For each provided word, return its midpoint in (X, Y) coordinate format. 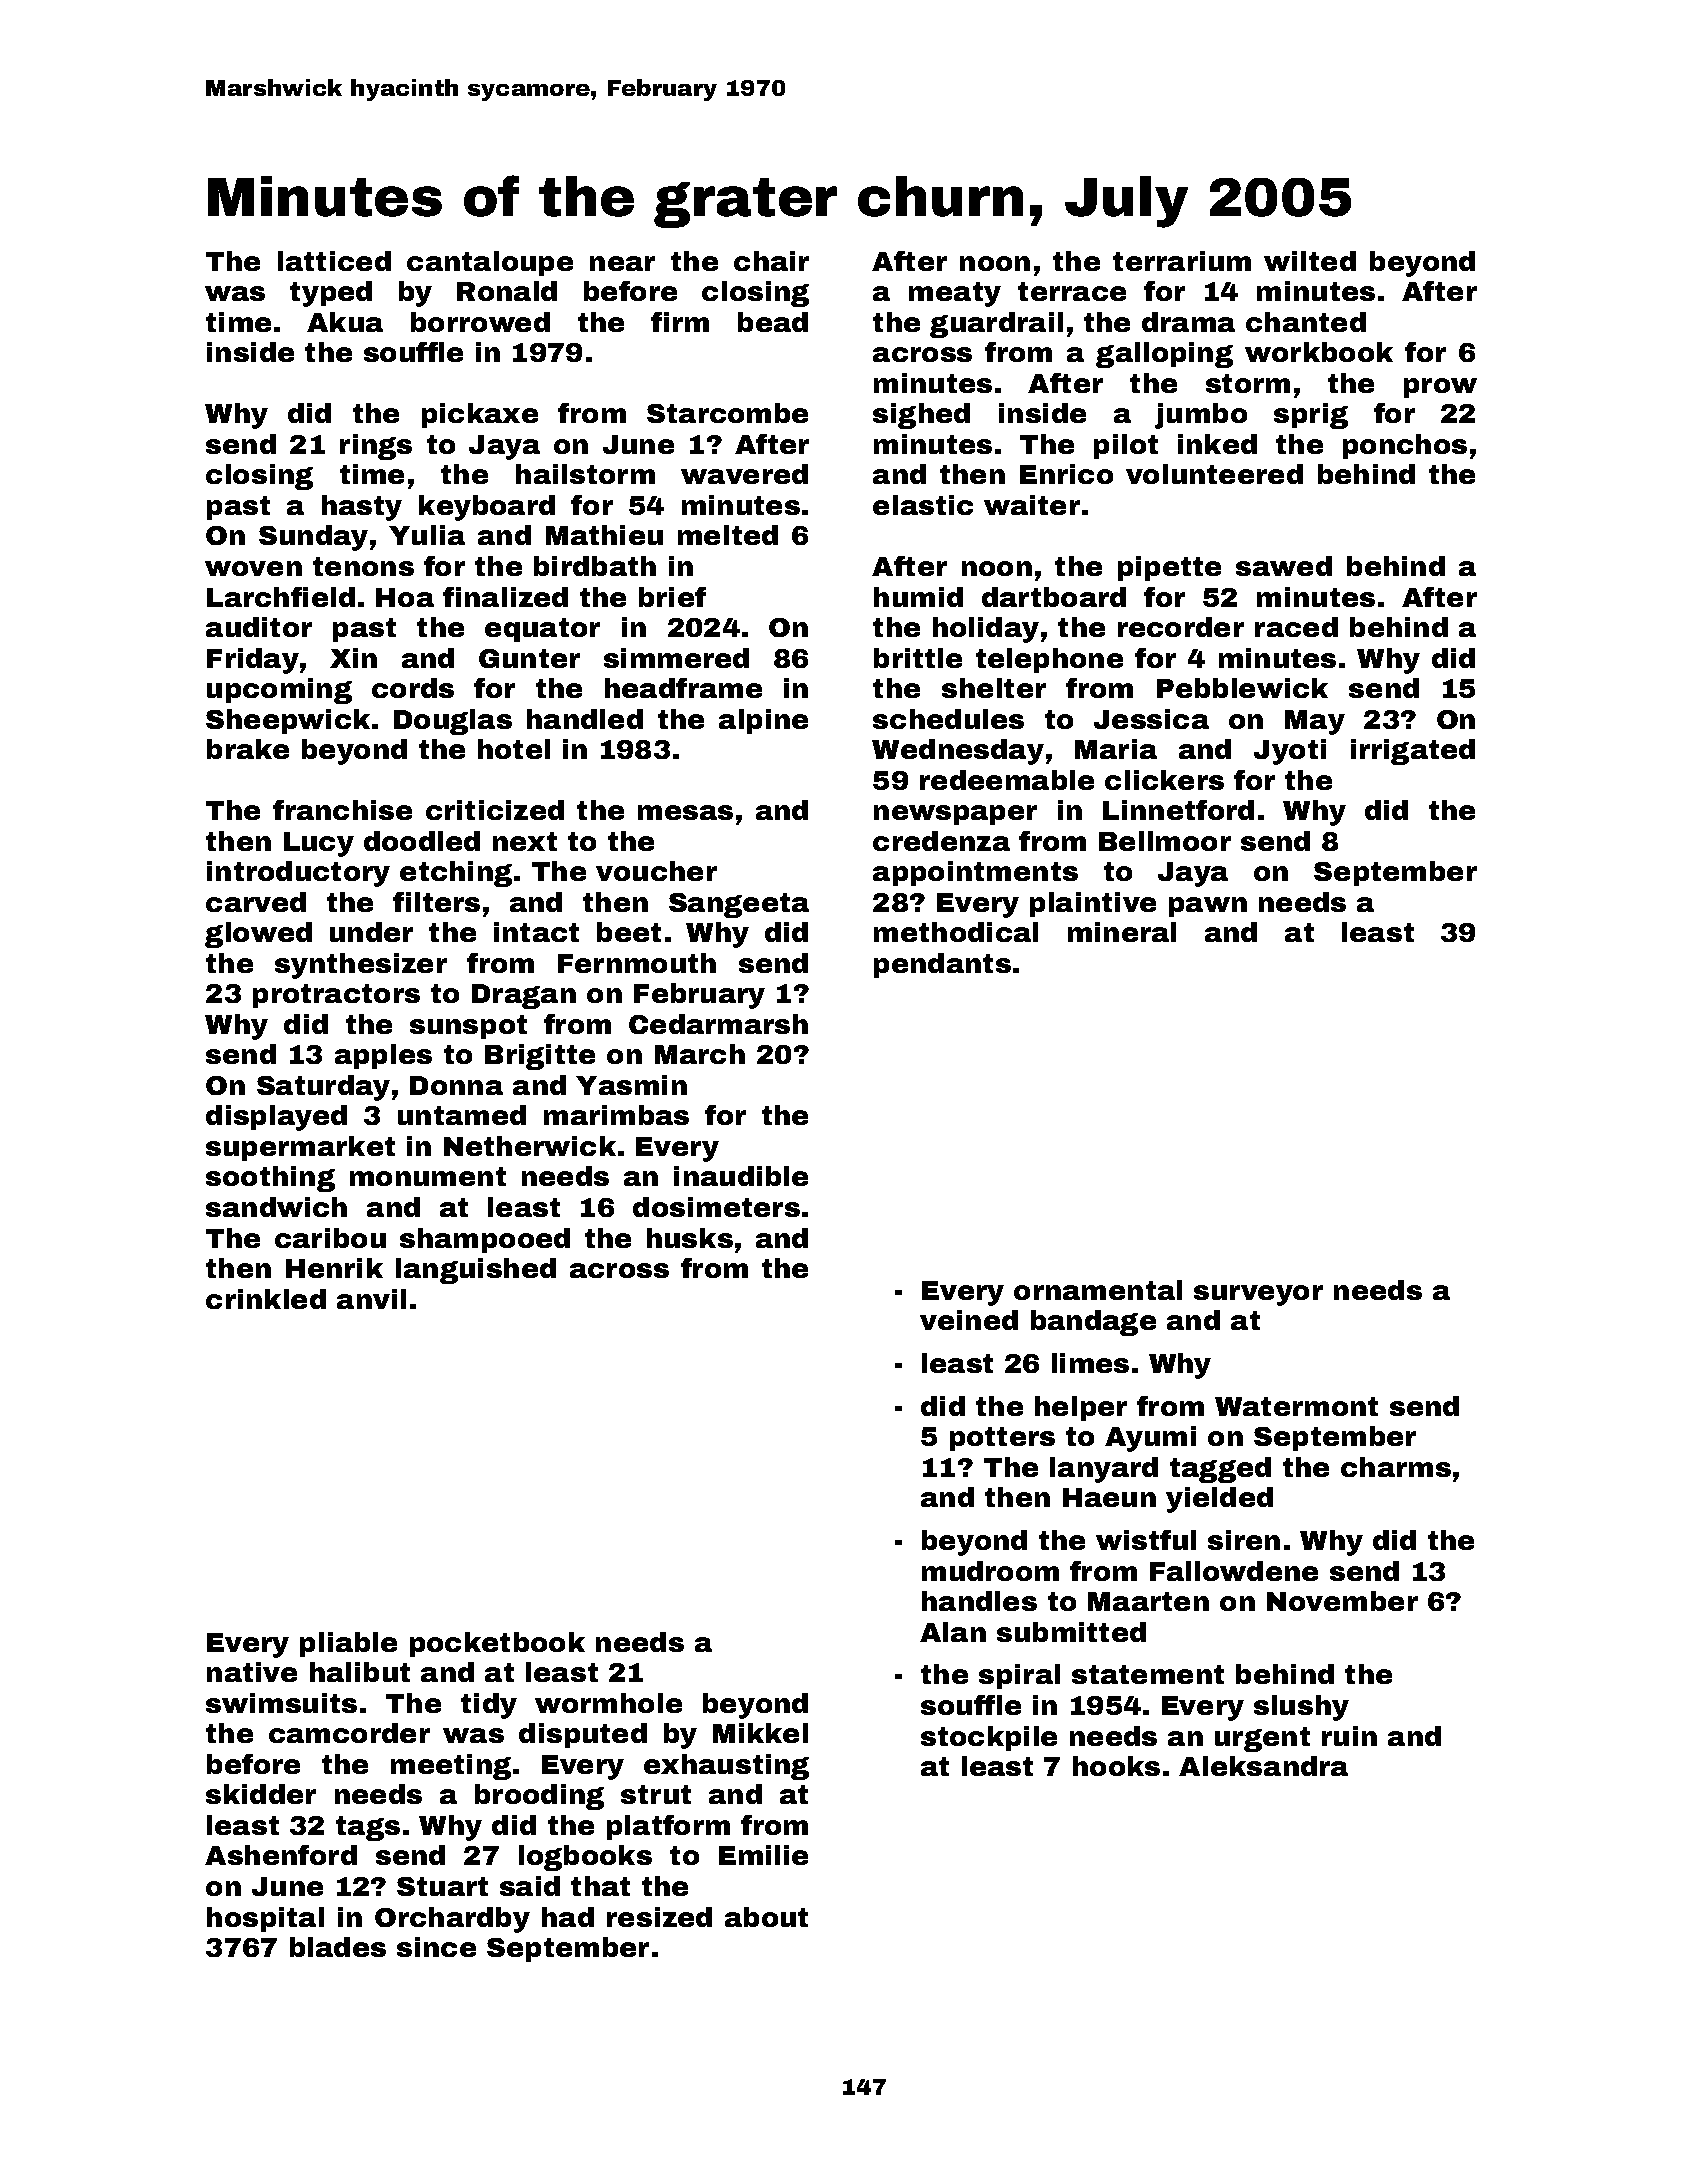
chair (771, 261)
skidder (261, 1794)
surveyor (1258, 1295)
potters (1002, 1439)
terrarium (1182, 261)
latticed (334, 261)
